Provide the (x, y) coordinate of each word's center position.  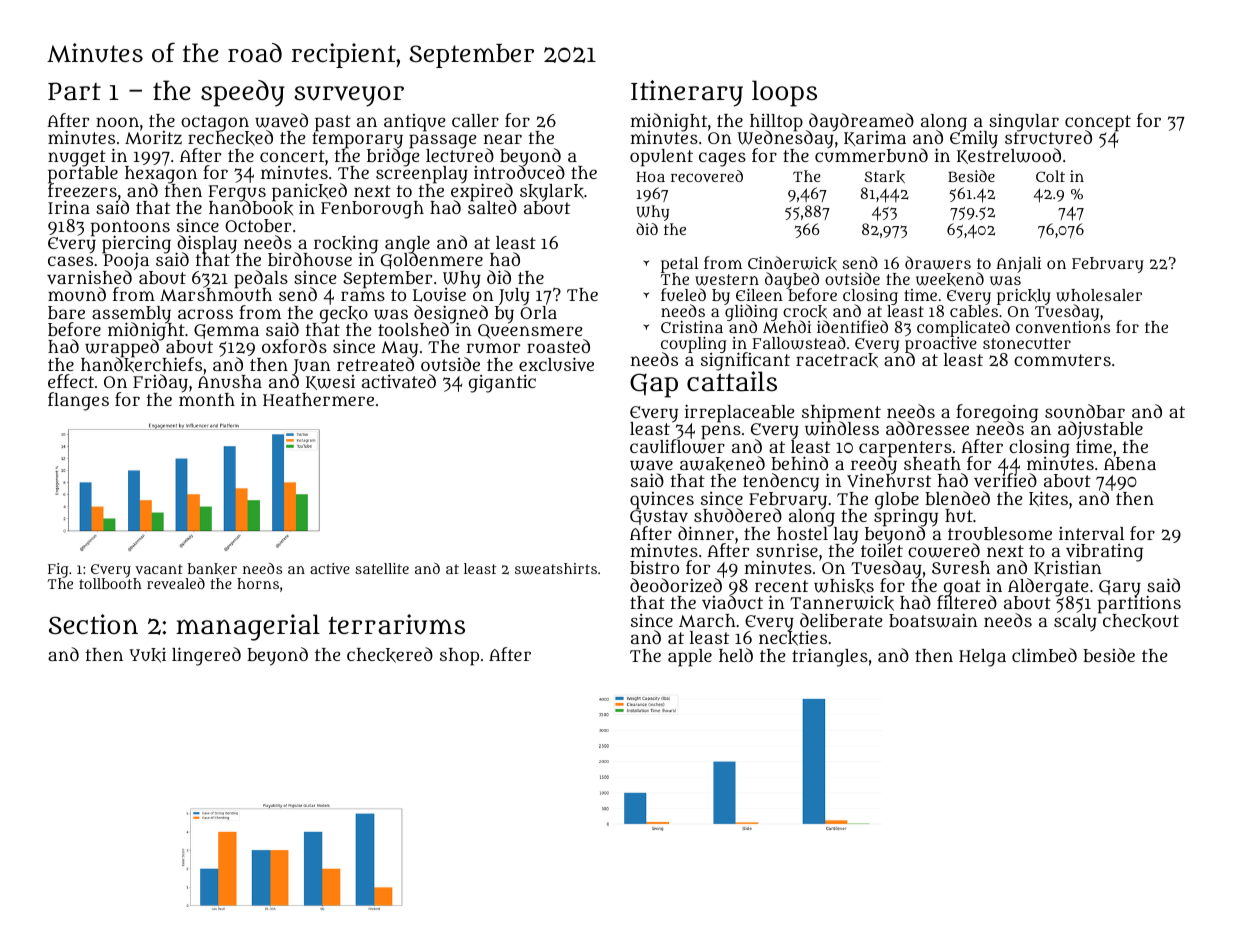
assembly (131, 314)
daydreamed (860, 122)
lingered (206, 656)
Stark (885, 176)
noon (117, 122)
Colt (1050, 176)
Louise (439, 295)
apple (690, 658)
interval (1091, 533)
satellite (382, 568)
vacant (159, 569)
